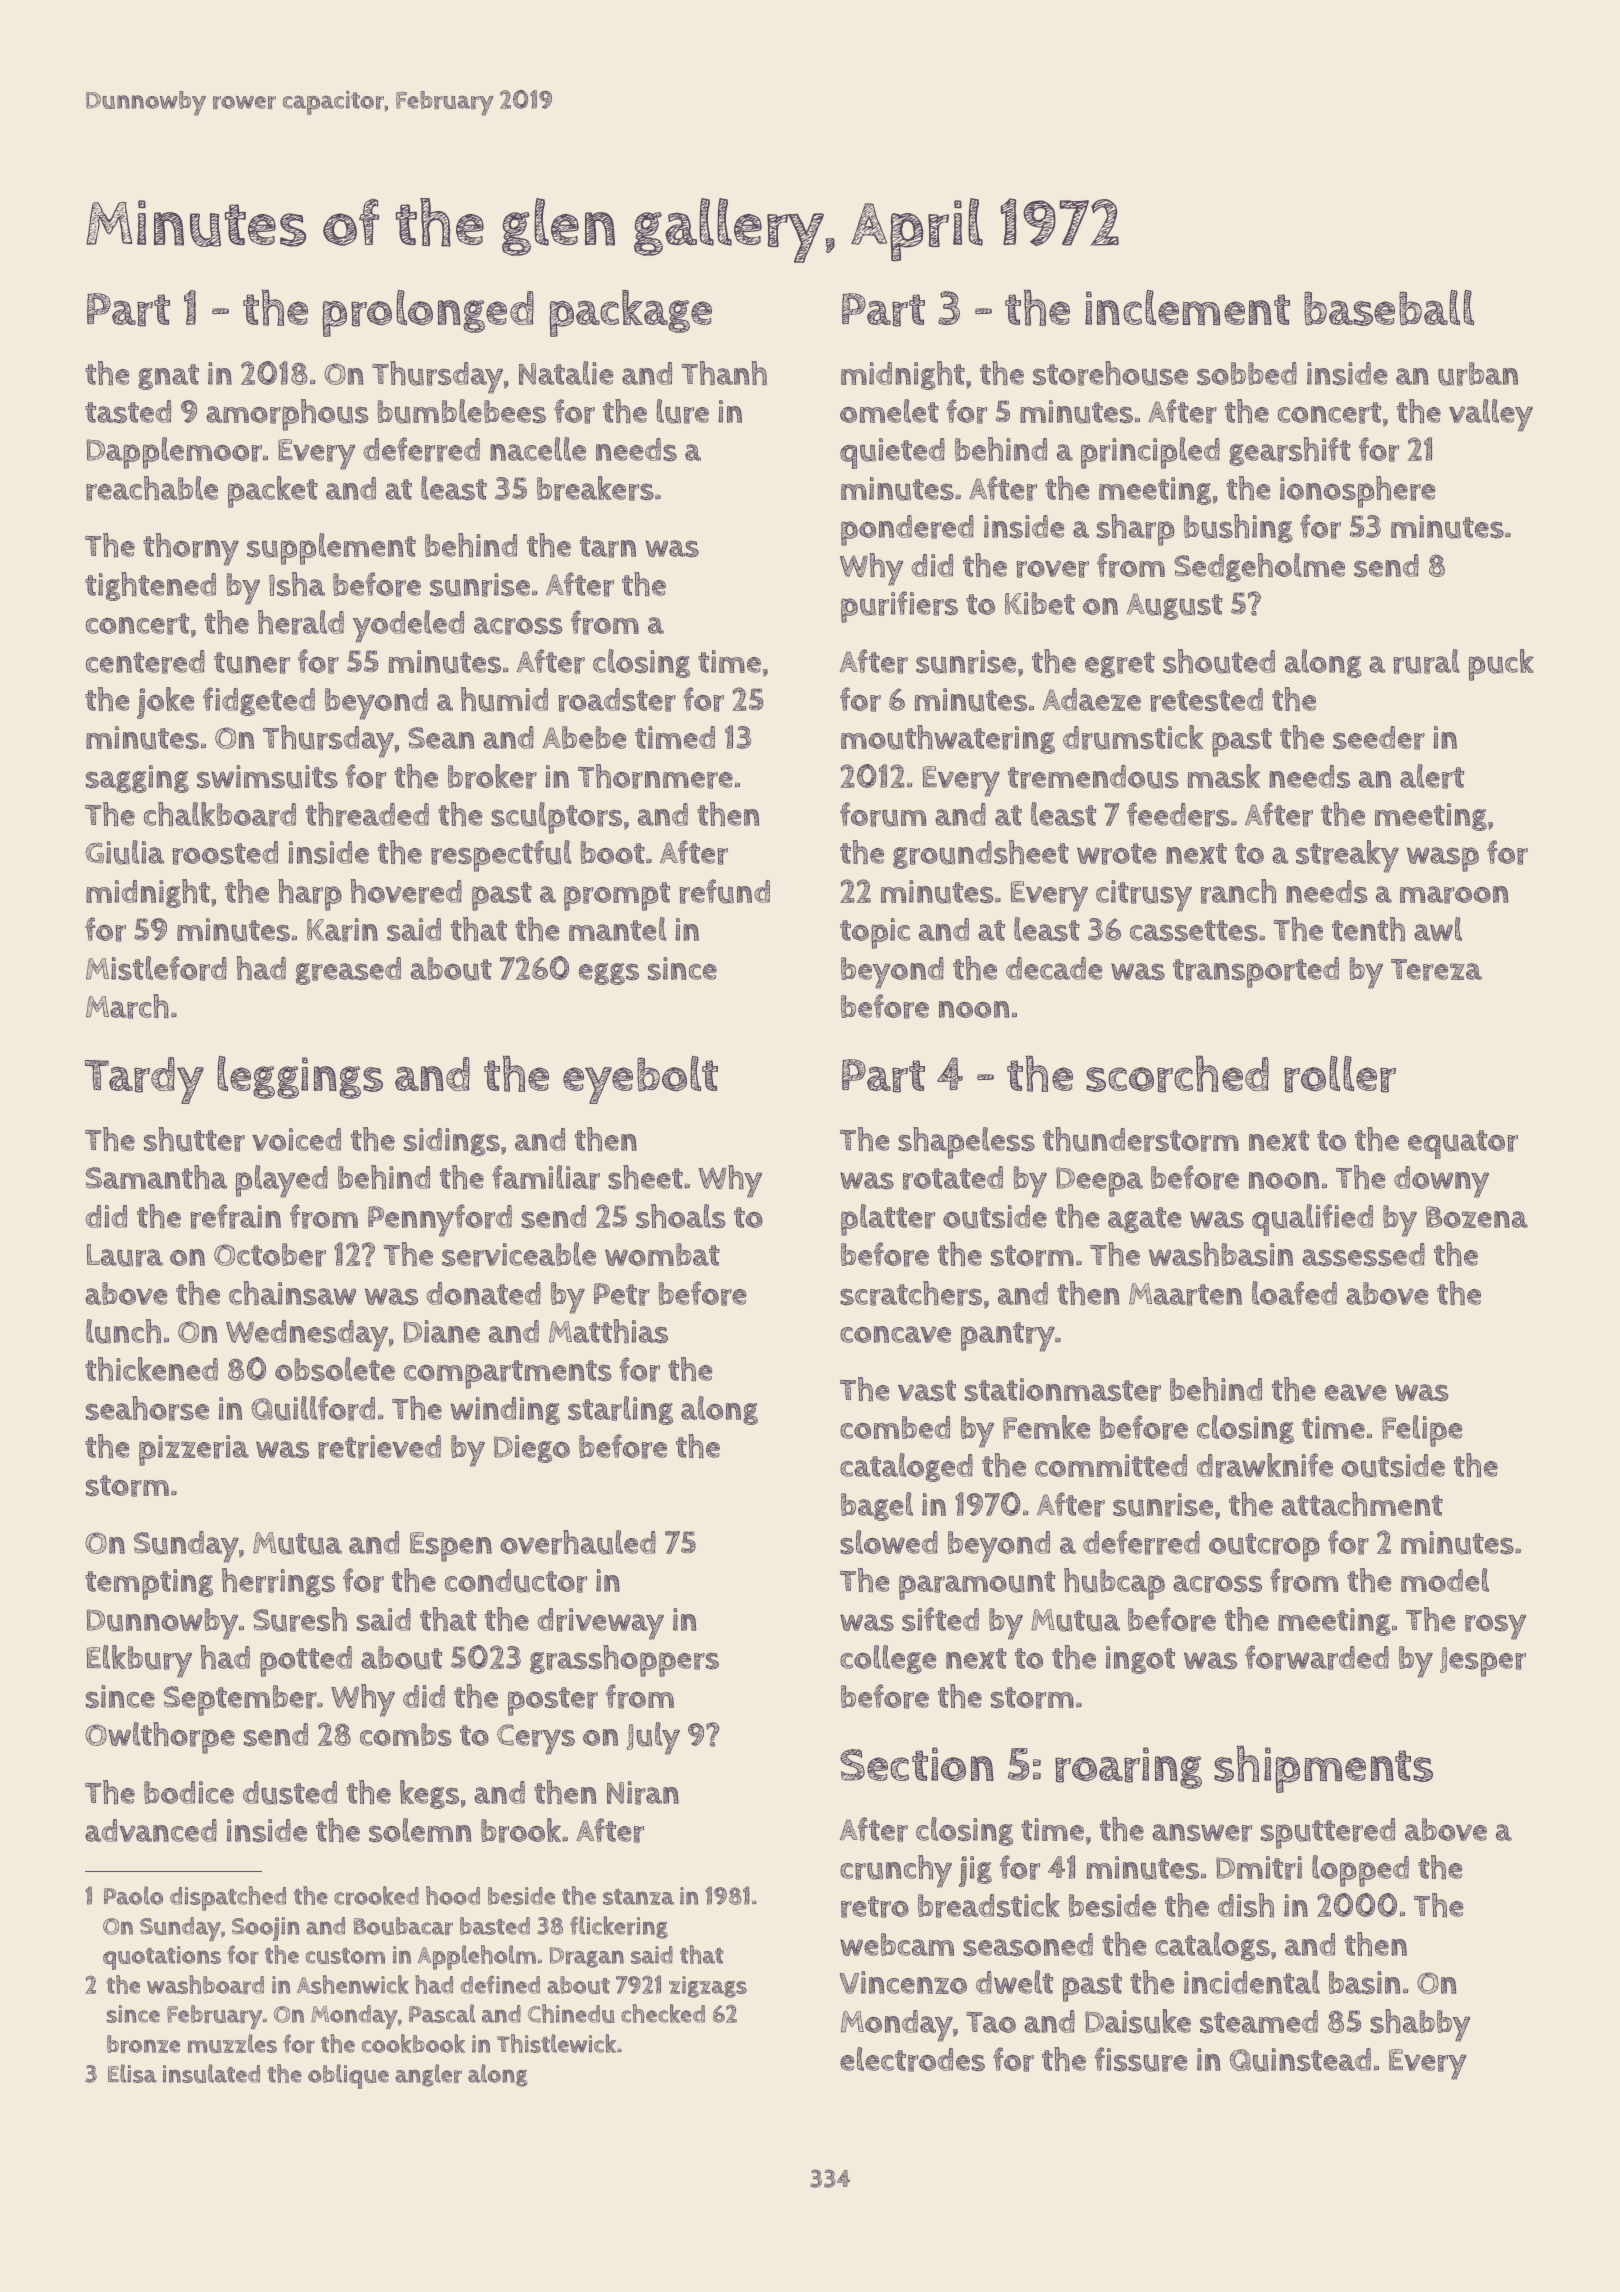 Image resolution: width=1620 pixels, height=2292 pixels. I want to click on Felipe, so click(1422, 1431).
